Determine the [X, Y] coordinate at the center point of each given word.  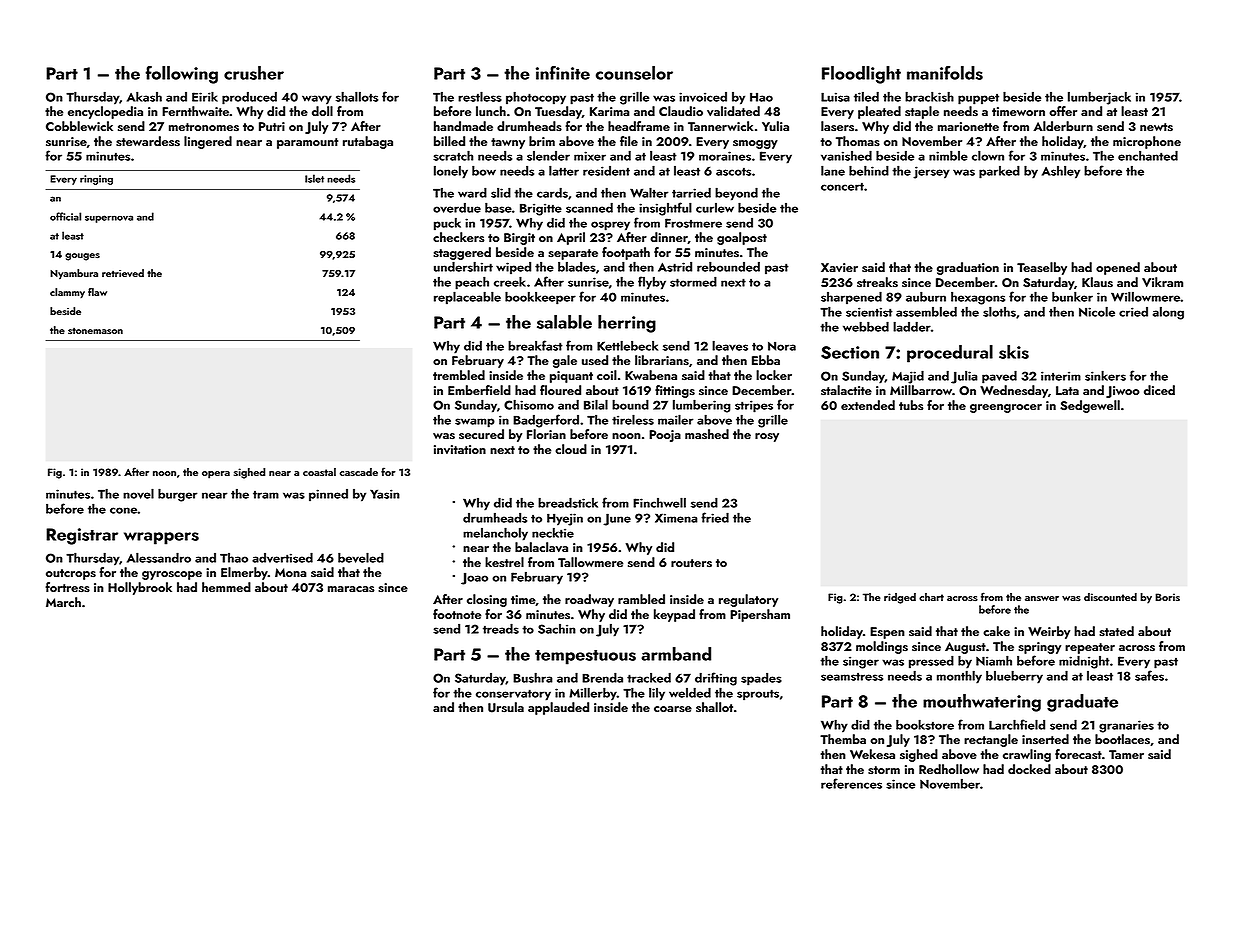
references [851, 783]
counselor [634, 73]
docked [1029, 769]
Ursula [506, 707]
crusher [254, 73]
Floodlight [861, 75]
